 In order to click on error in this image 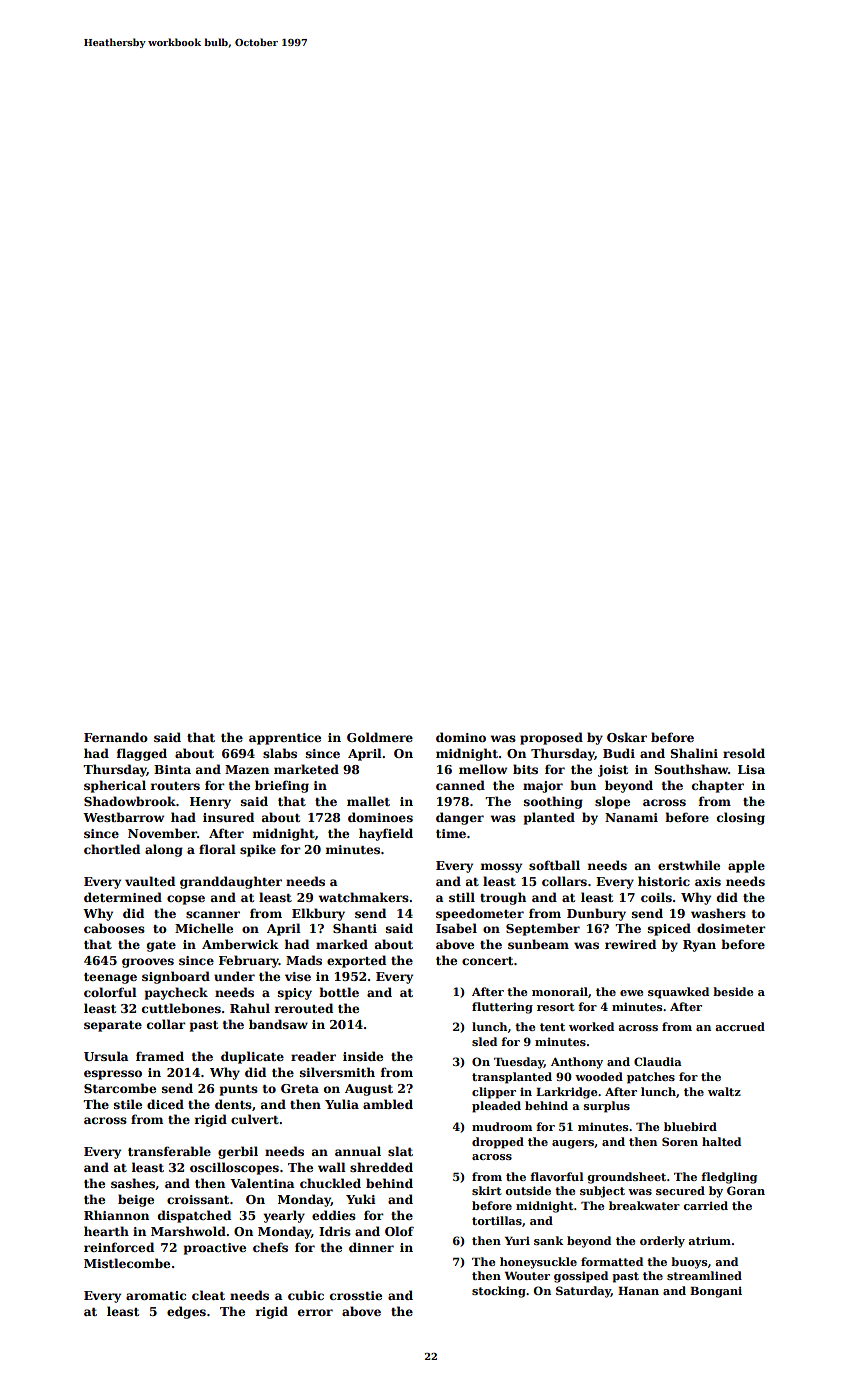, I will do `click(315, 1312)`.
